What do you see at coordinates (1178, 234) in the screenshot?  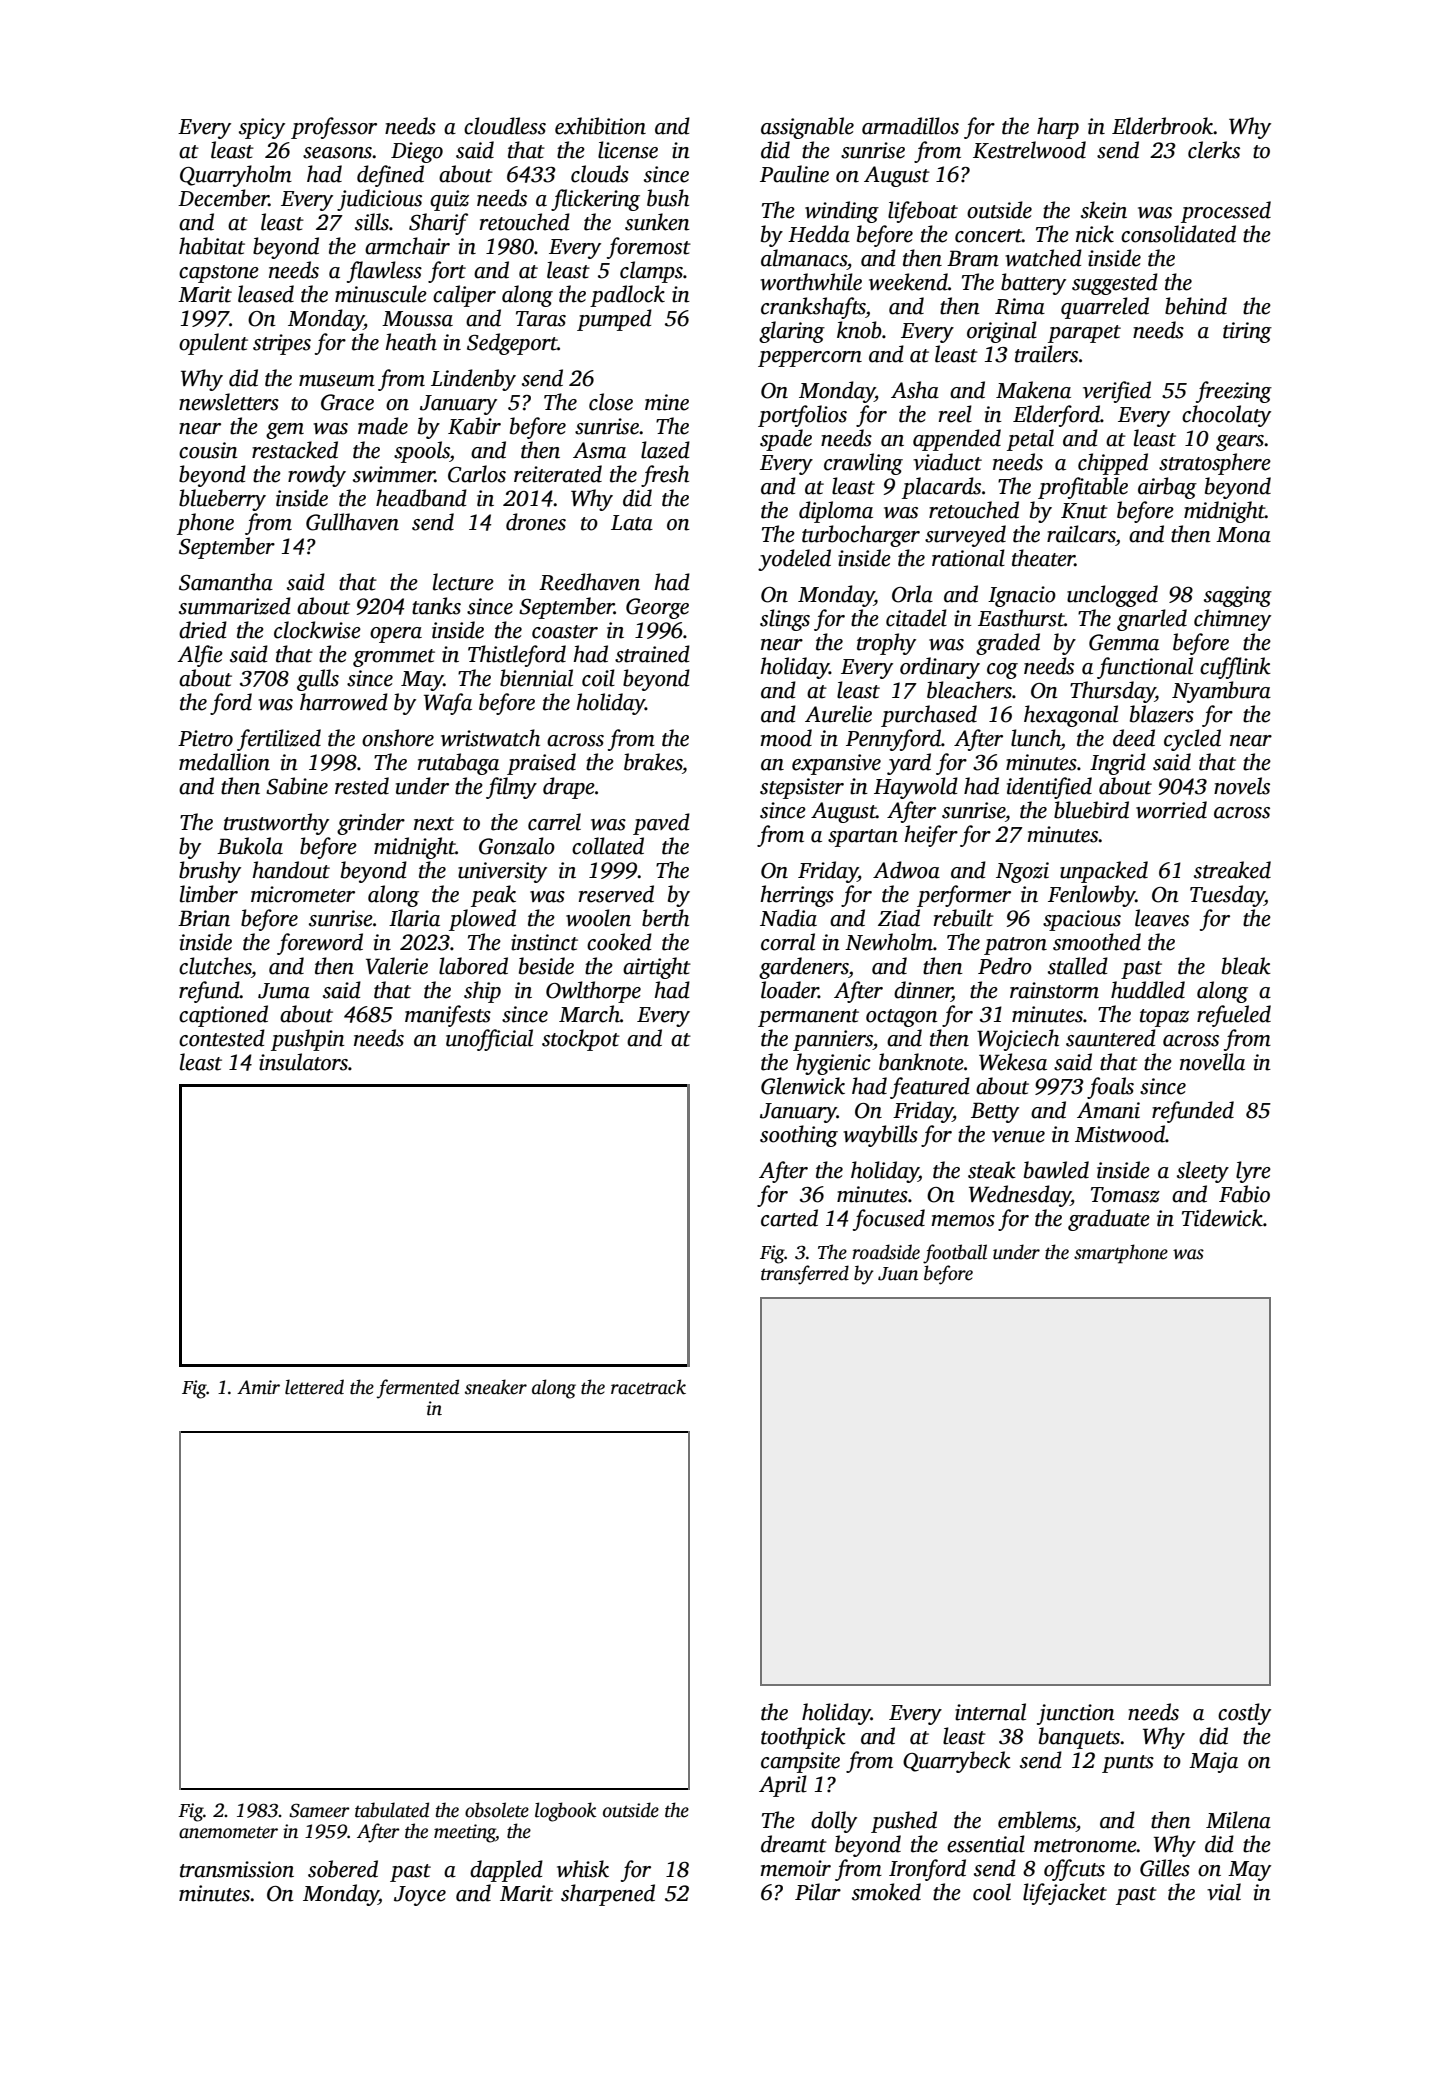 I see `consolidated` at bounding box center [1178, 234].
